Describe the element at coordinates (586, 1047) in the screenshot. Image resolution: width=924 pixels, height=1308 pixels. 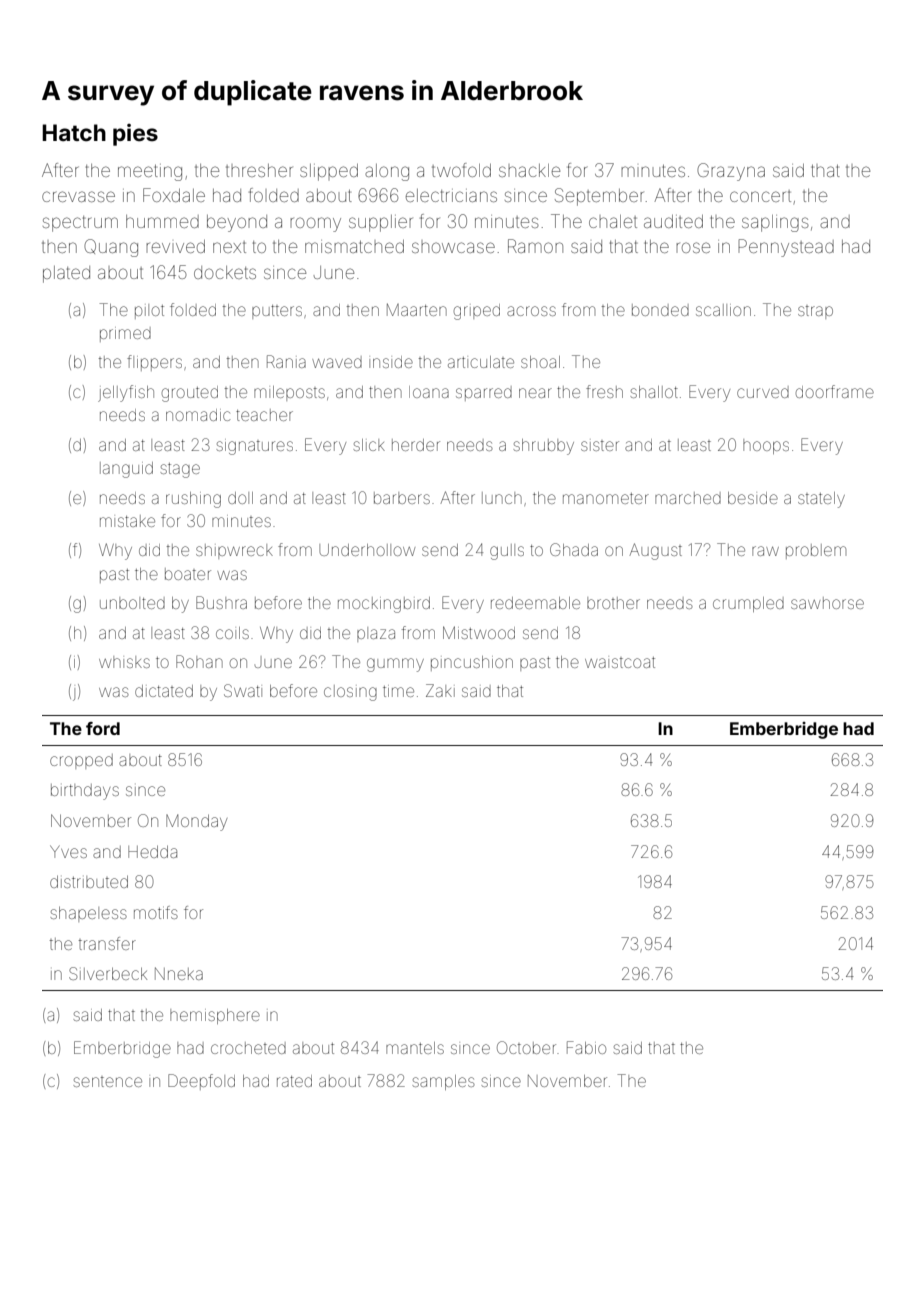
I see `Fabio` at that location.
